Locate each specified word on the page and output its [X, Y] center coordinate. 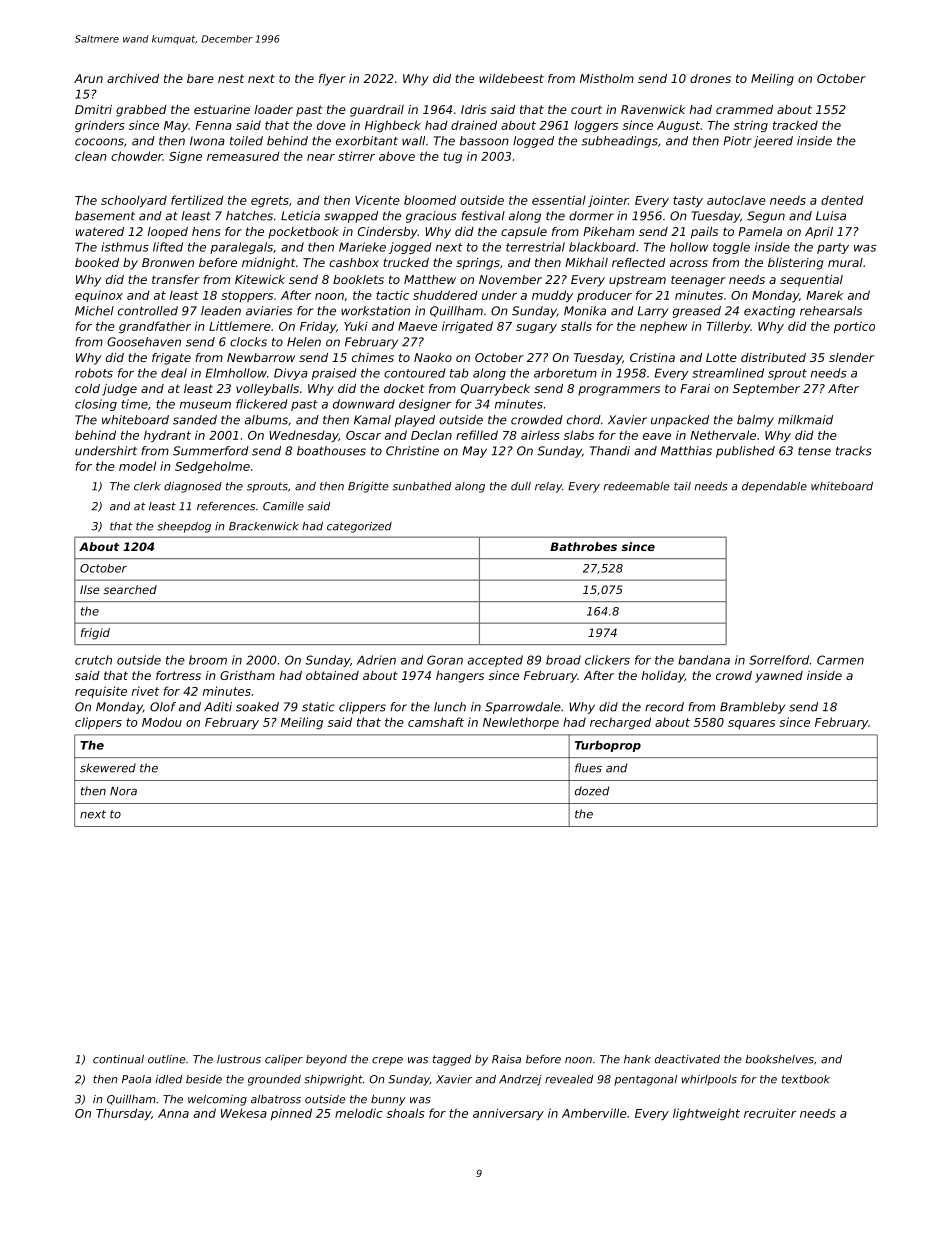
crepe [387, 1061]
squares [751, 724]
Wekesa [244, 1113]
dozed [592, 791]
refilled [477, 435]
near [321, 157]
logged [533, 142]
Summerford [211, 451]
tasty [688, 201]
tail [682, 486]
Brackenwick [264, 526]
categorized [359, 527]
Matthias [686, 451]
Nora [123, 791]
